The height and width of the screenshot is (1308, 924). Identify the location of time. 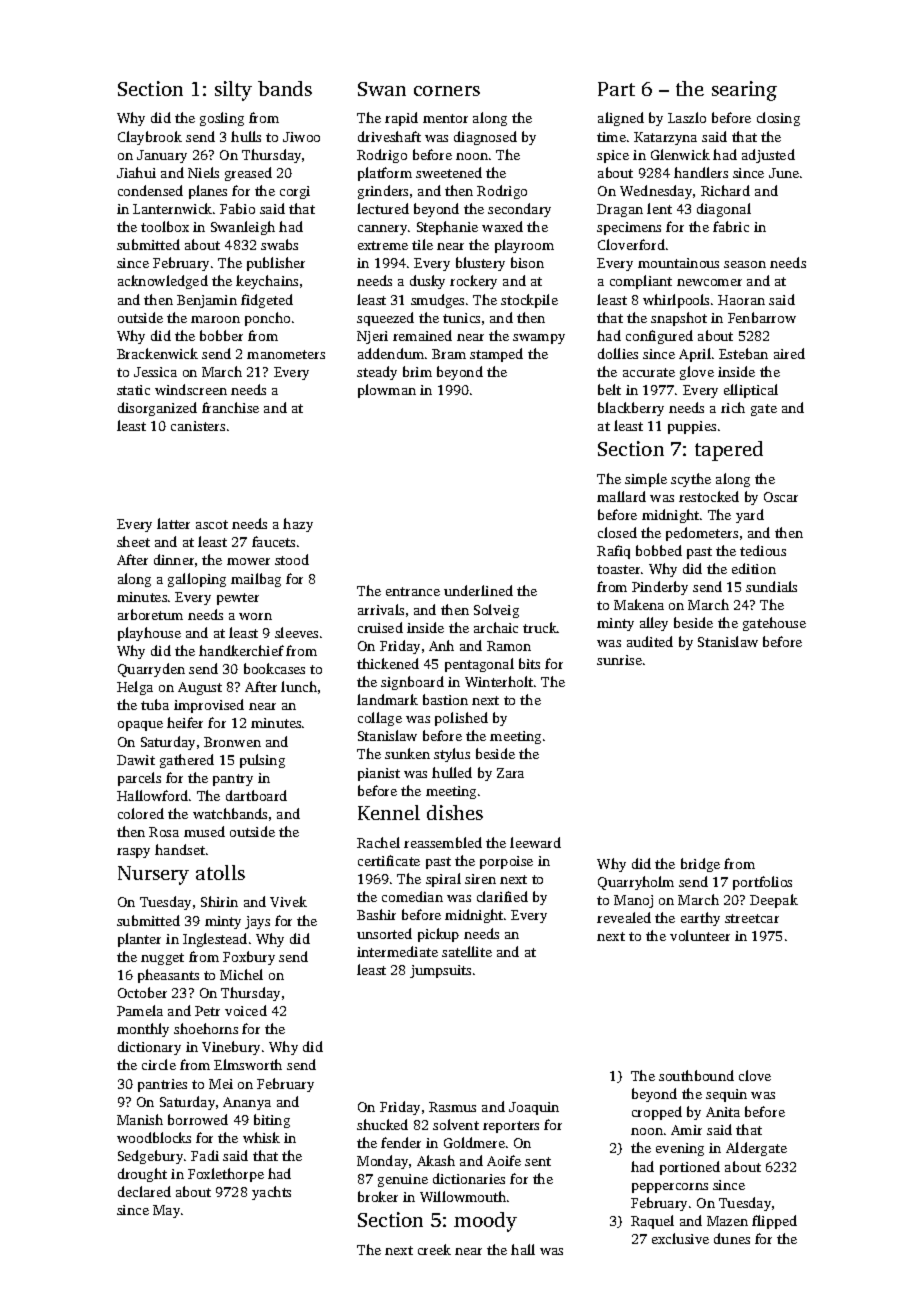
(611, 137).
